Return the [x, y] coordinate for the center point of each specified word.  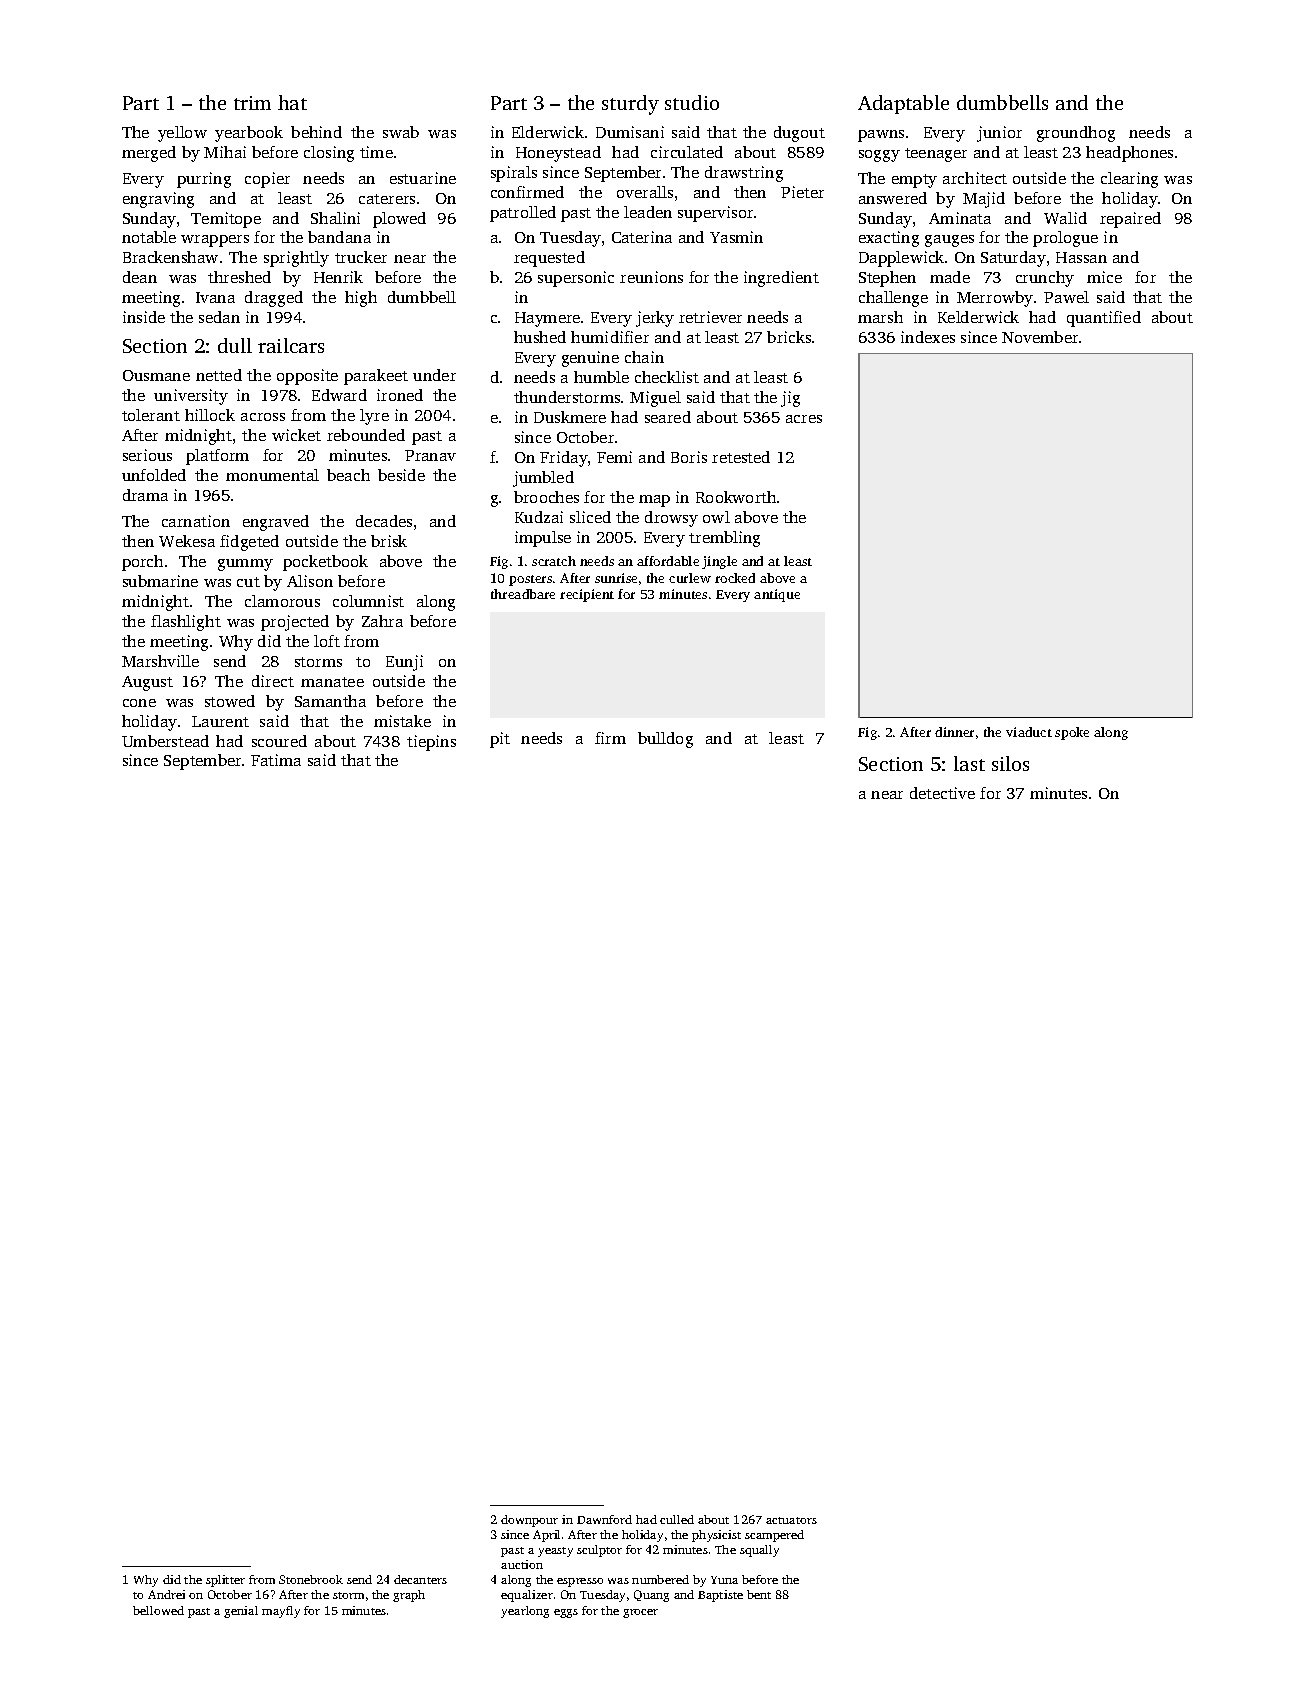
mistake [402, 721]
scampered [774, 1536]
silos [1010, 763]
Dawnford [604, 1519]
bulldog [665, 740]
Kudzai [539, 517]
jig [790, 399]
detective [942, 793]
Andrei [166, 1594]
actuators [791, 1520]
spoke [1072, 733]
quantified [1104, 319]
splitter [225, 1581]
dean [140, 277]
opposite [307, 377]
